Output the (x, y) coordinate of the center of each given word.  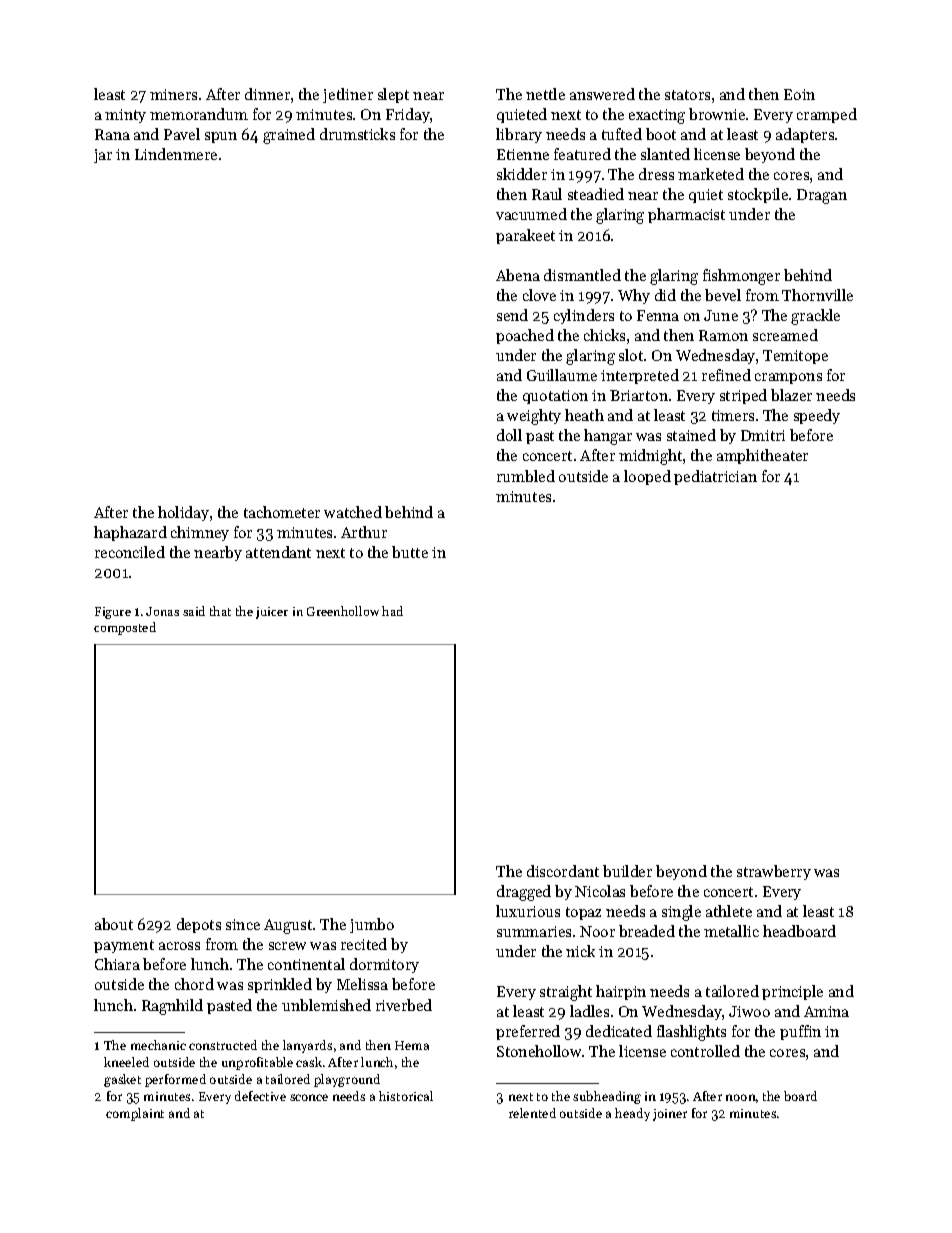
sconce (309, 1097)
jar (103, 156)
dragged (524, 893)
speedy (817, 416)
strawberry (774, 872)
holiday (183, 513)
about (114, 924)
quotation (555, 397)
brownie (717, 114)
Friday (408, 115)
